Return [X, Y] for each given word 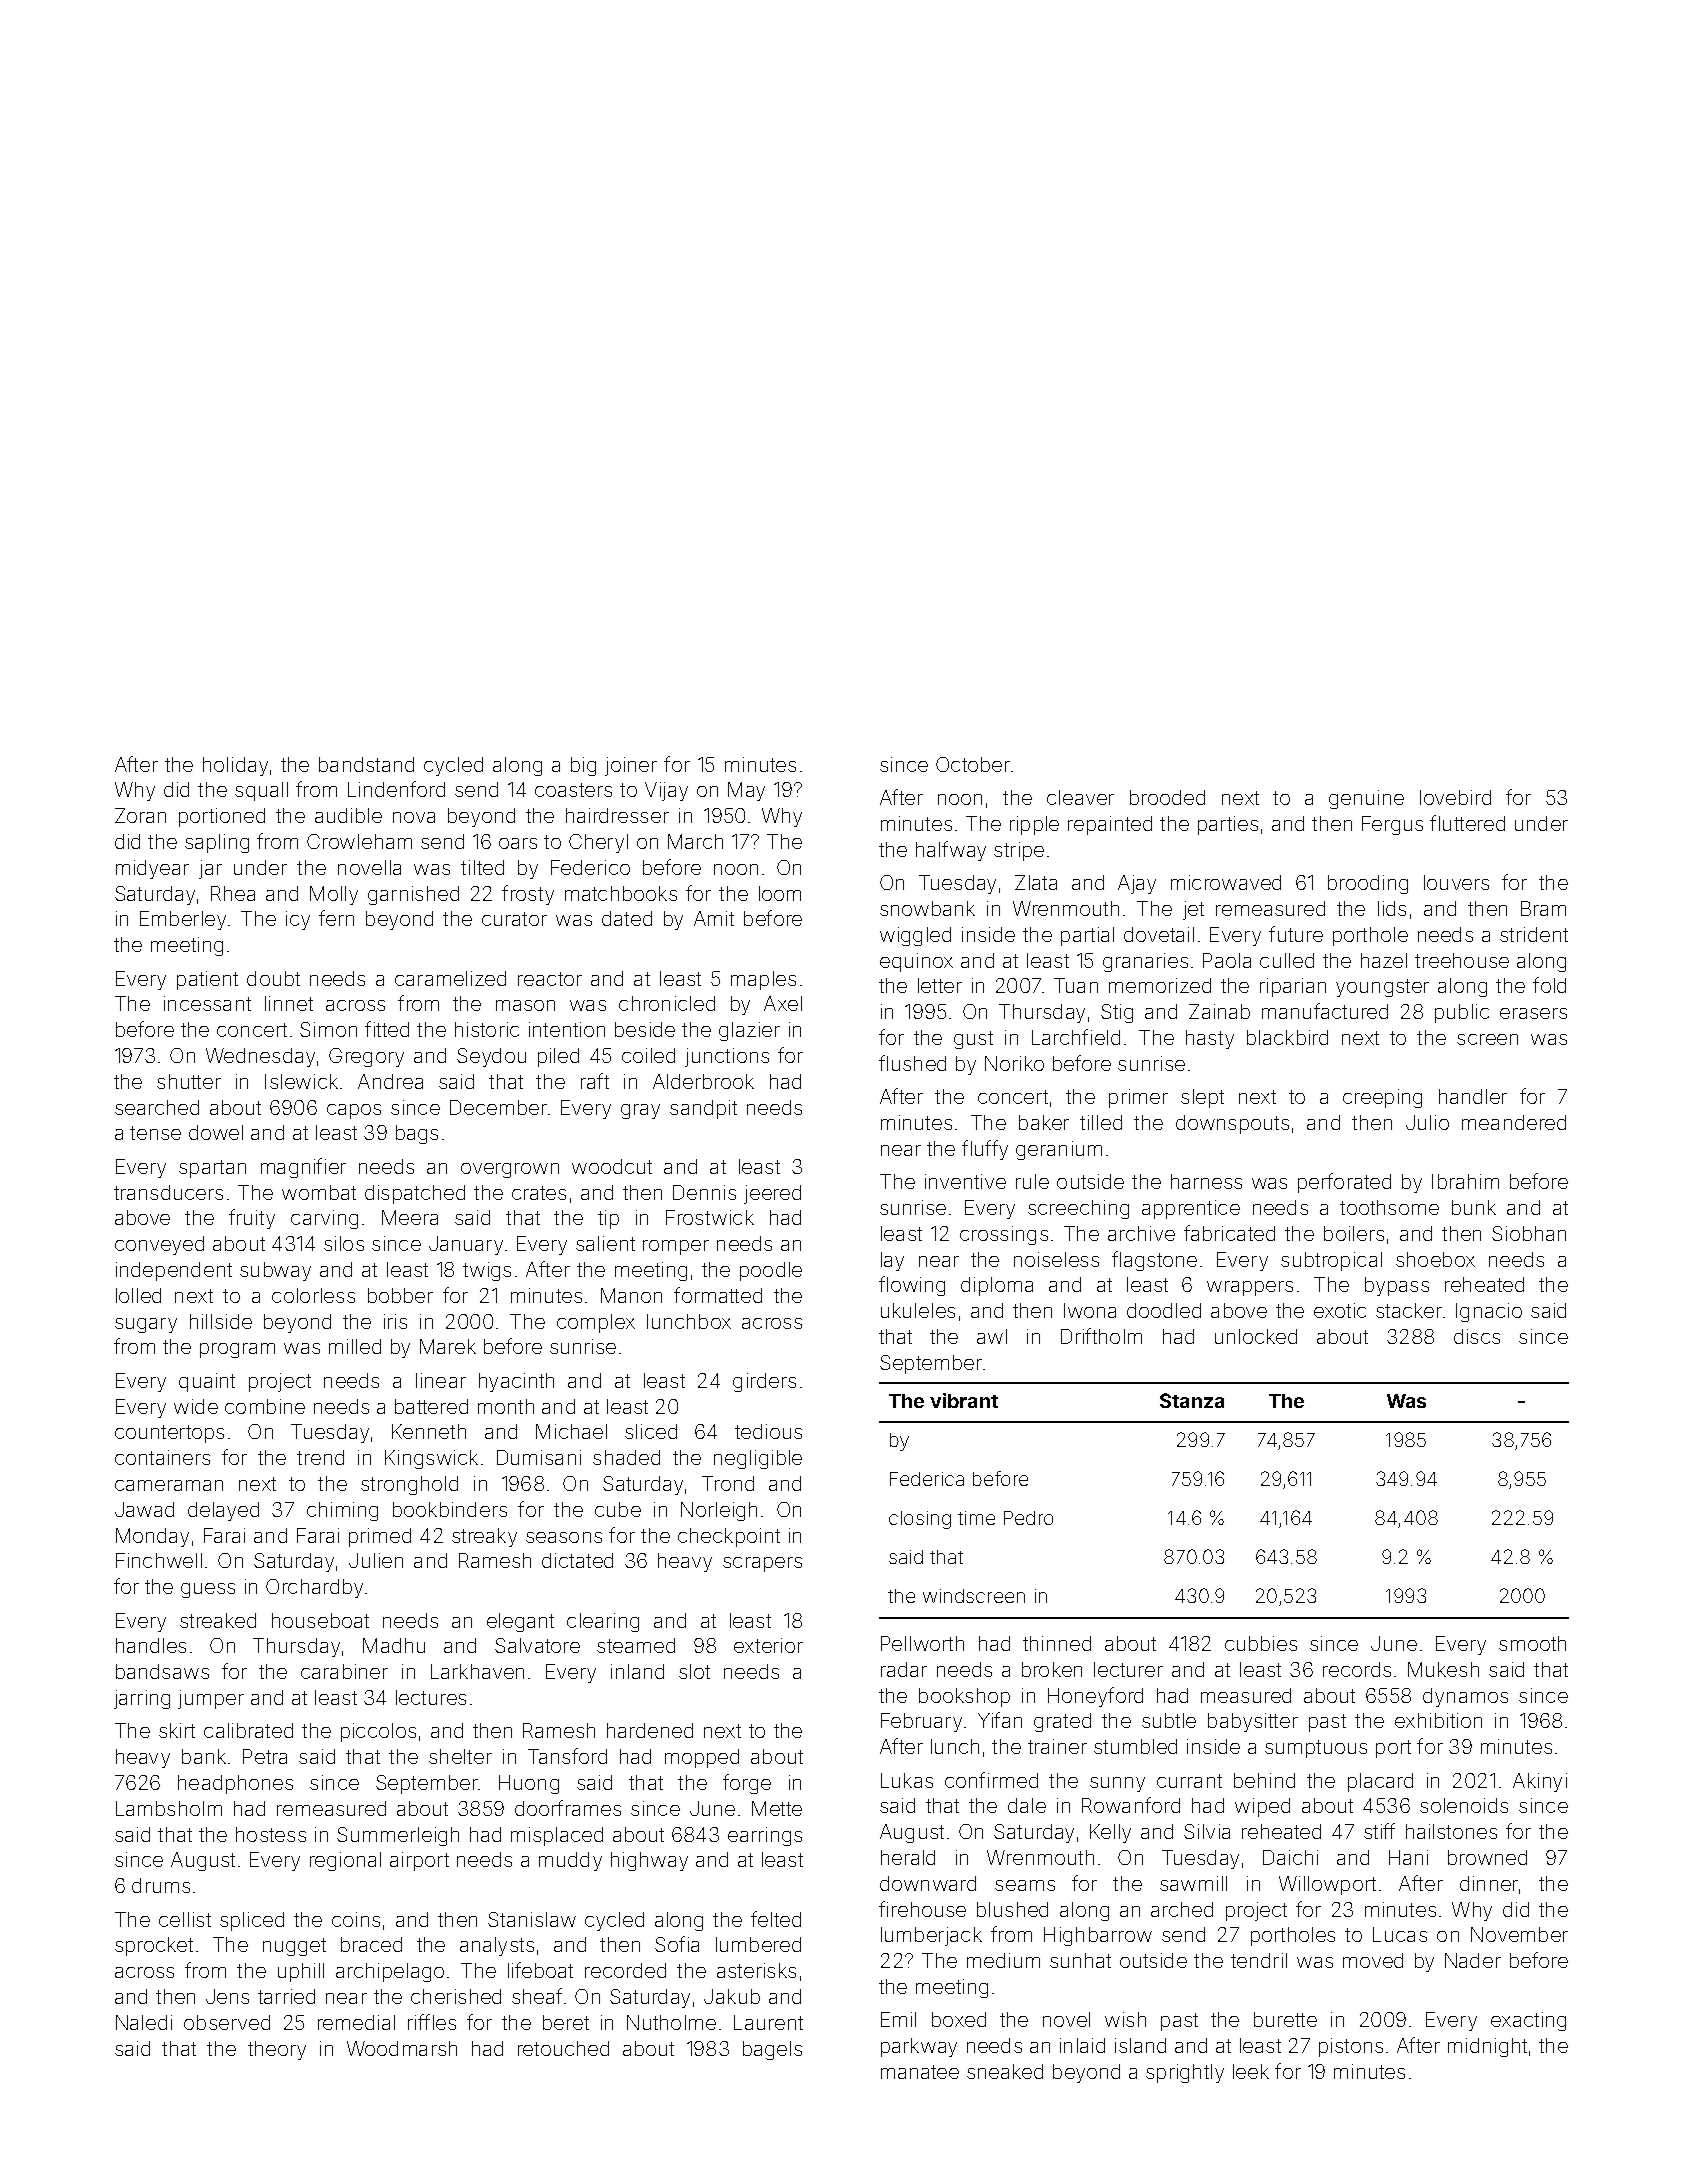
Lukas [907, 1780]
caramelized [450, 978]
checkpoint [729, 1537]
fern [336, 918]
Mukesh [1443, 1669]
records [1357, 1669]
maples [763, 980]
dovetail [1159, 934]
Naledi [144, 2022]
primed [380, 1537]
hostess [271, 1834]
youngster [1382, 988]
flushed [912, 1063]
